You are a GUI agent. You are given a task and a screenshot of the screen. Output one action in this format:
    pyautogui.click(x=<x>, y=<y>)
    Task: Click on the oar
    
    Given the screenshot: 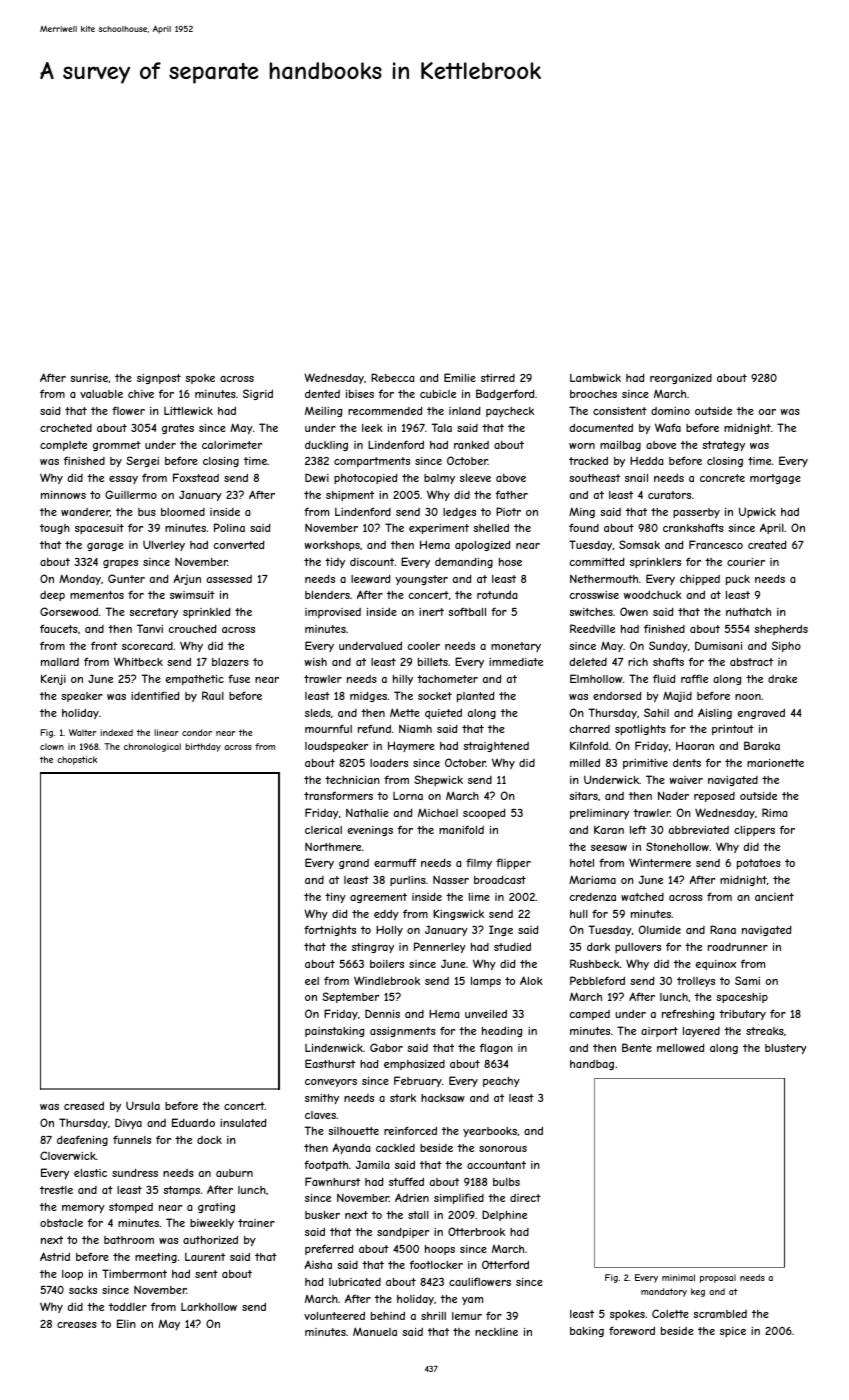 What is the action you would take?
    pyautogui.click(x=767, y=412)
